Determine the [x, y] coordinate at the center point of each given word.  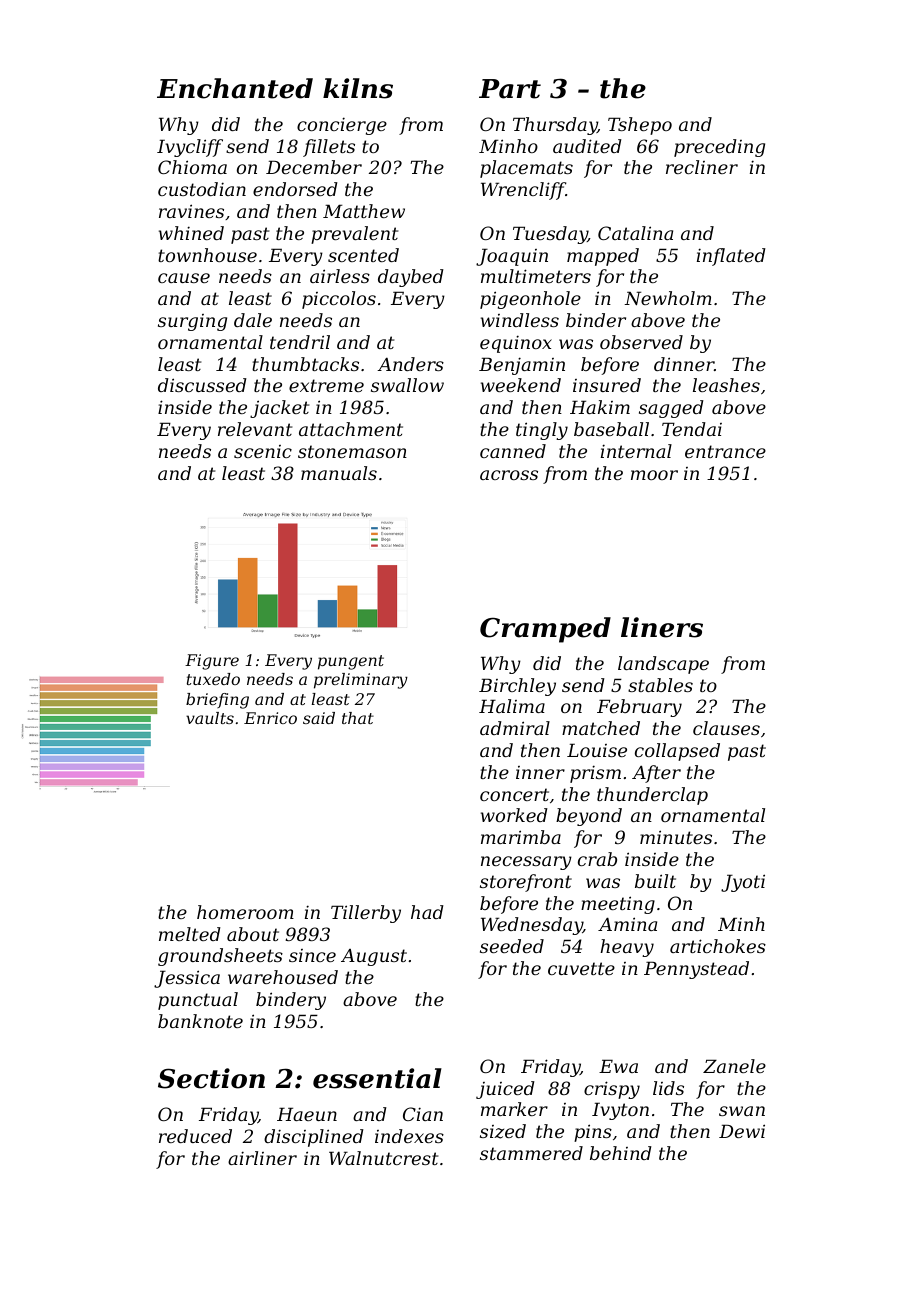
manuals [339, 473]
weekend [521, 385]
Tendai [692, 429]
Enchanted [235, 88]
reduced [195, 1136]
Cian [423, 1114]
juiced [505, 1090]
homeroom [245, 912]
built [655, 881]
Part [510, 89]
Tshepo [640, 126]
